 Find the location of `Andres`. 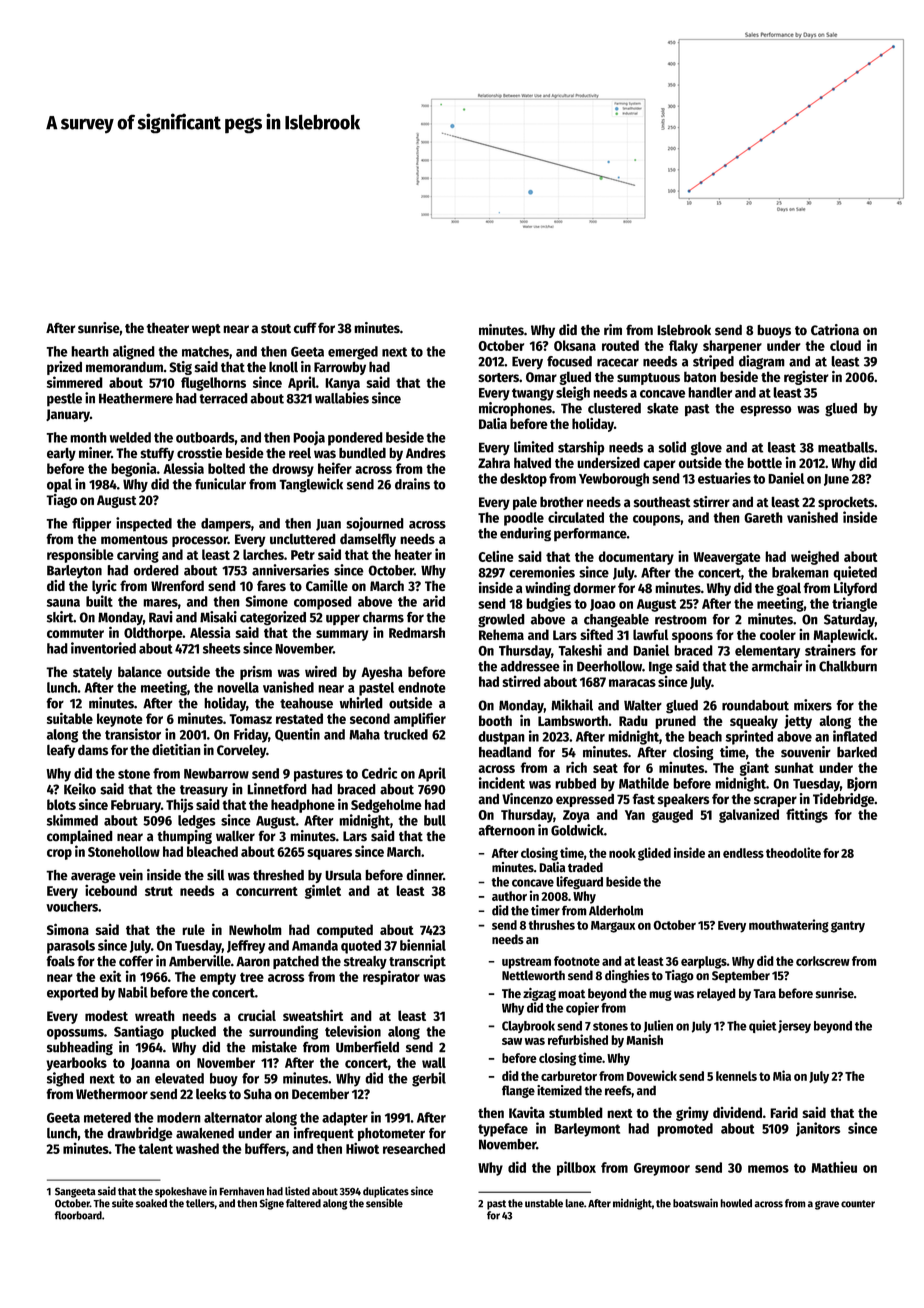

Andres is located at coordinates (426, 453).
